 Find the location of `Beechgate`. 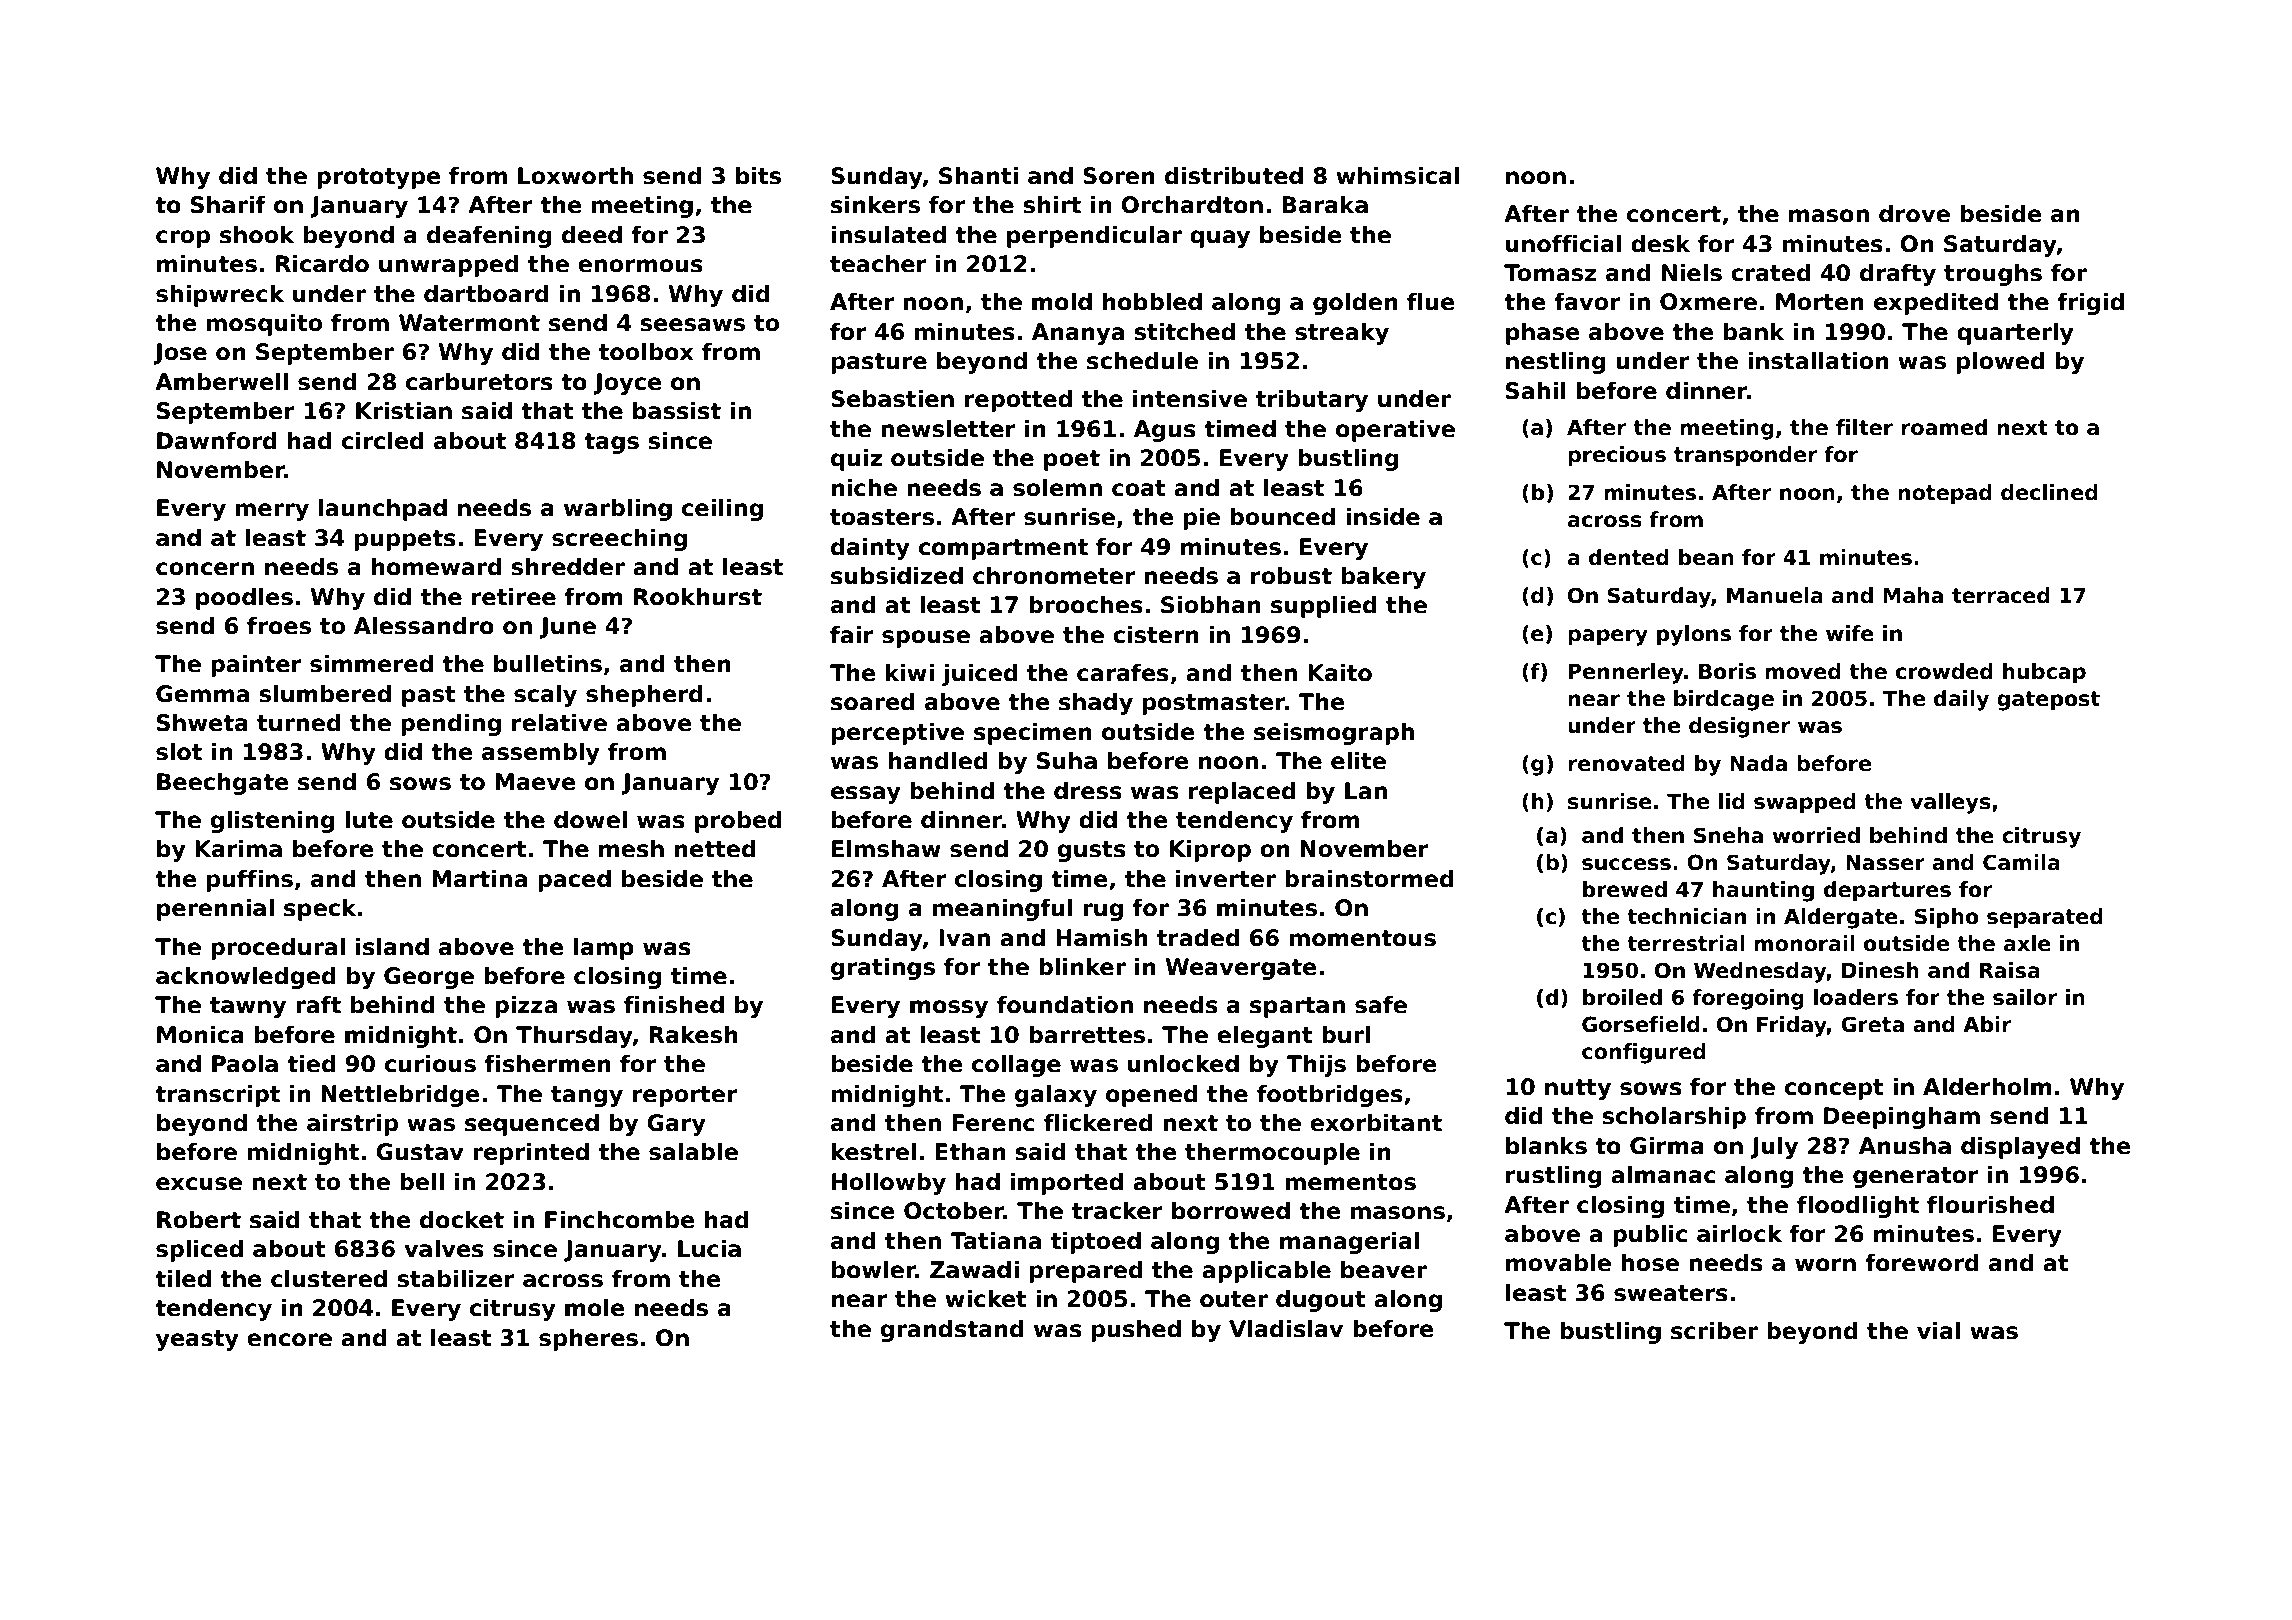

Beechgate is located at coordinates (222, 784).
